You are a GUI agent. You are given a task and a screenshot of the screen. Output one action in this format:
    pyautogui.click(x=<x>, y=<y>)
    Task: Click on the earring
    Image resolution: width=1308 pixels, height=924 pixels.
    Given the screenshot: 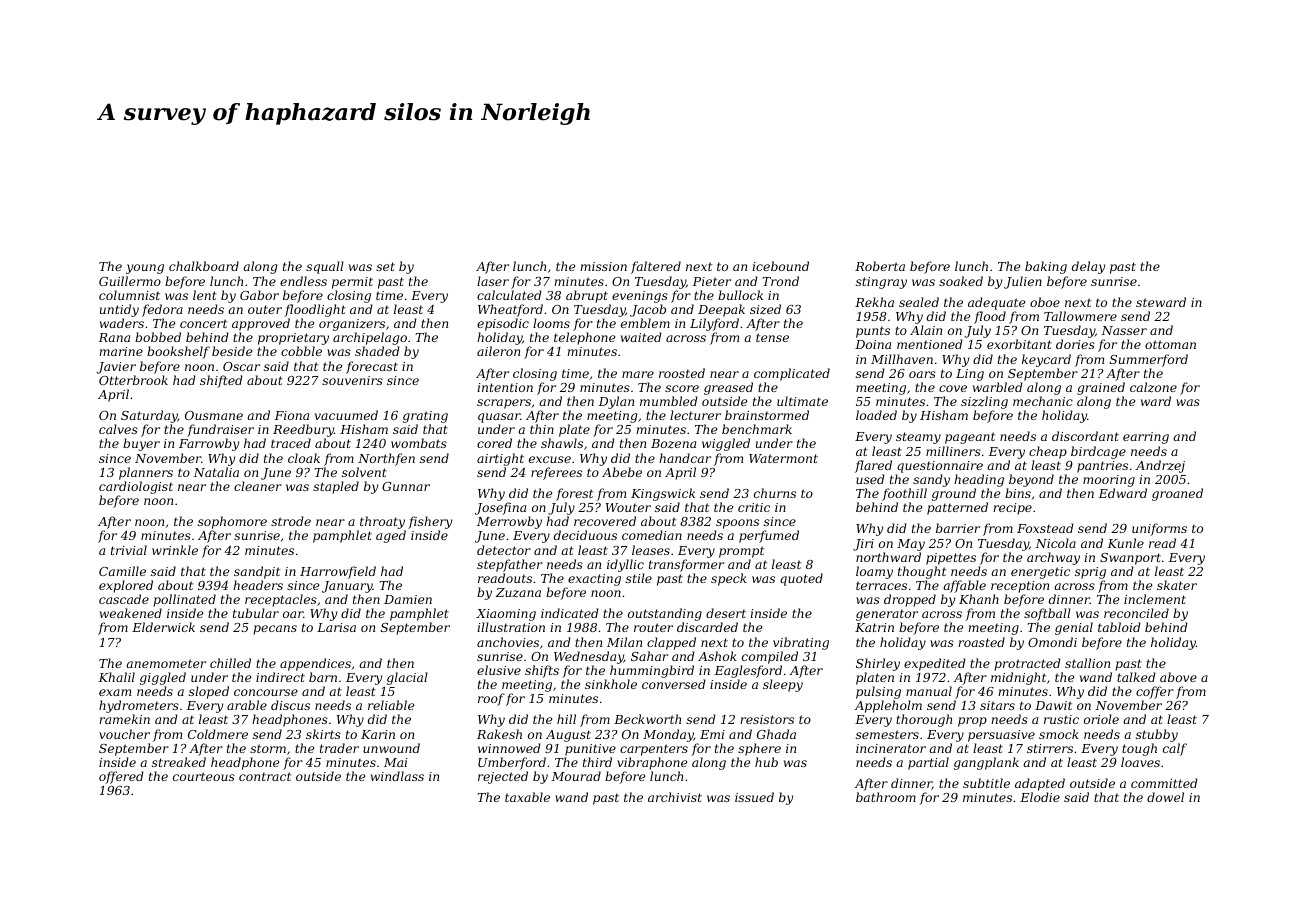 What is the action you would take?
    pyautogui.click(x=1146, y=438)
